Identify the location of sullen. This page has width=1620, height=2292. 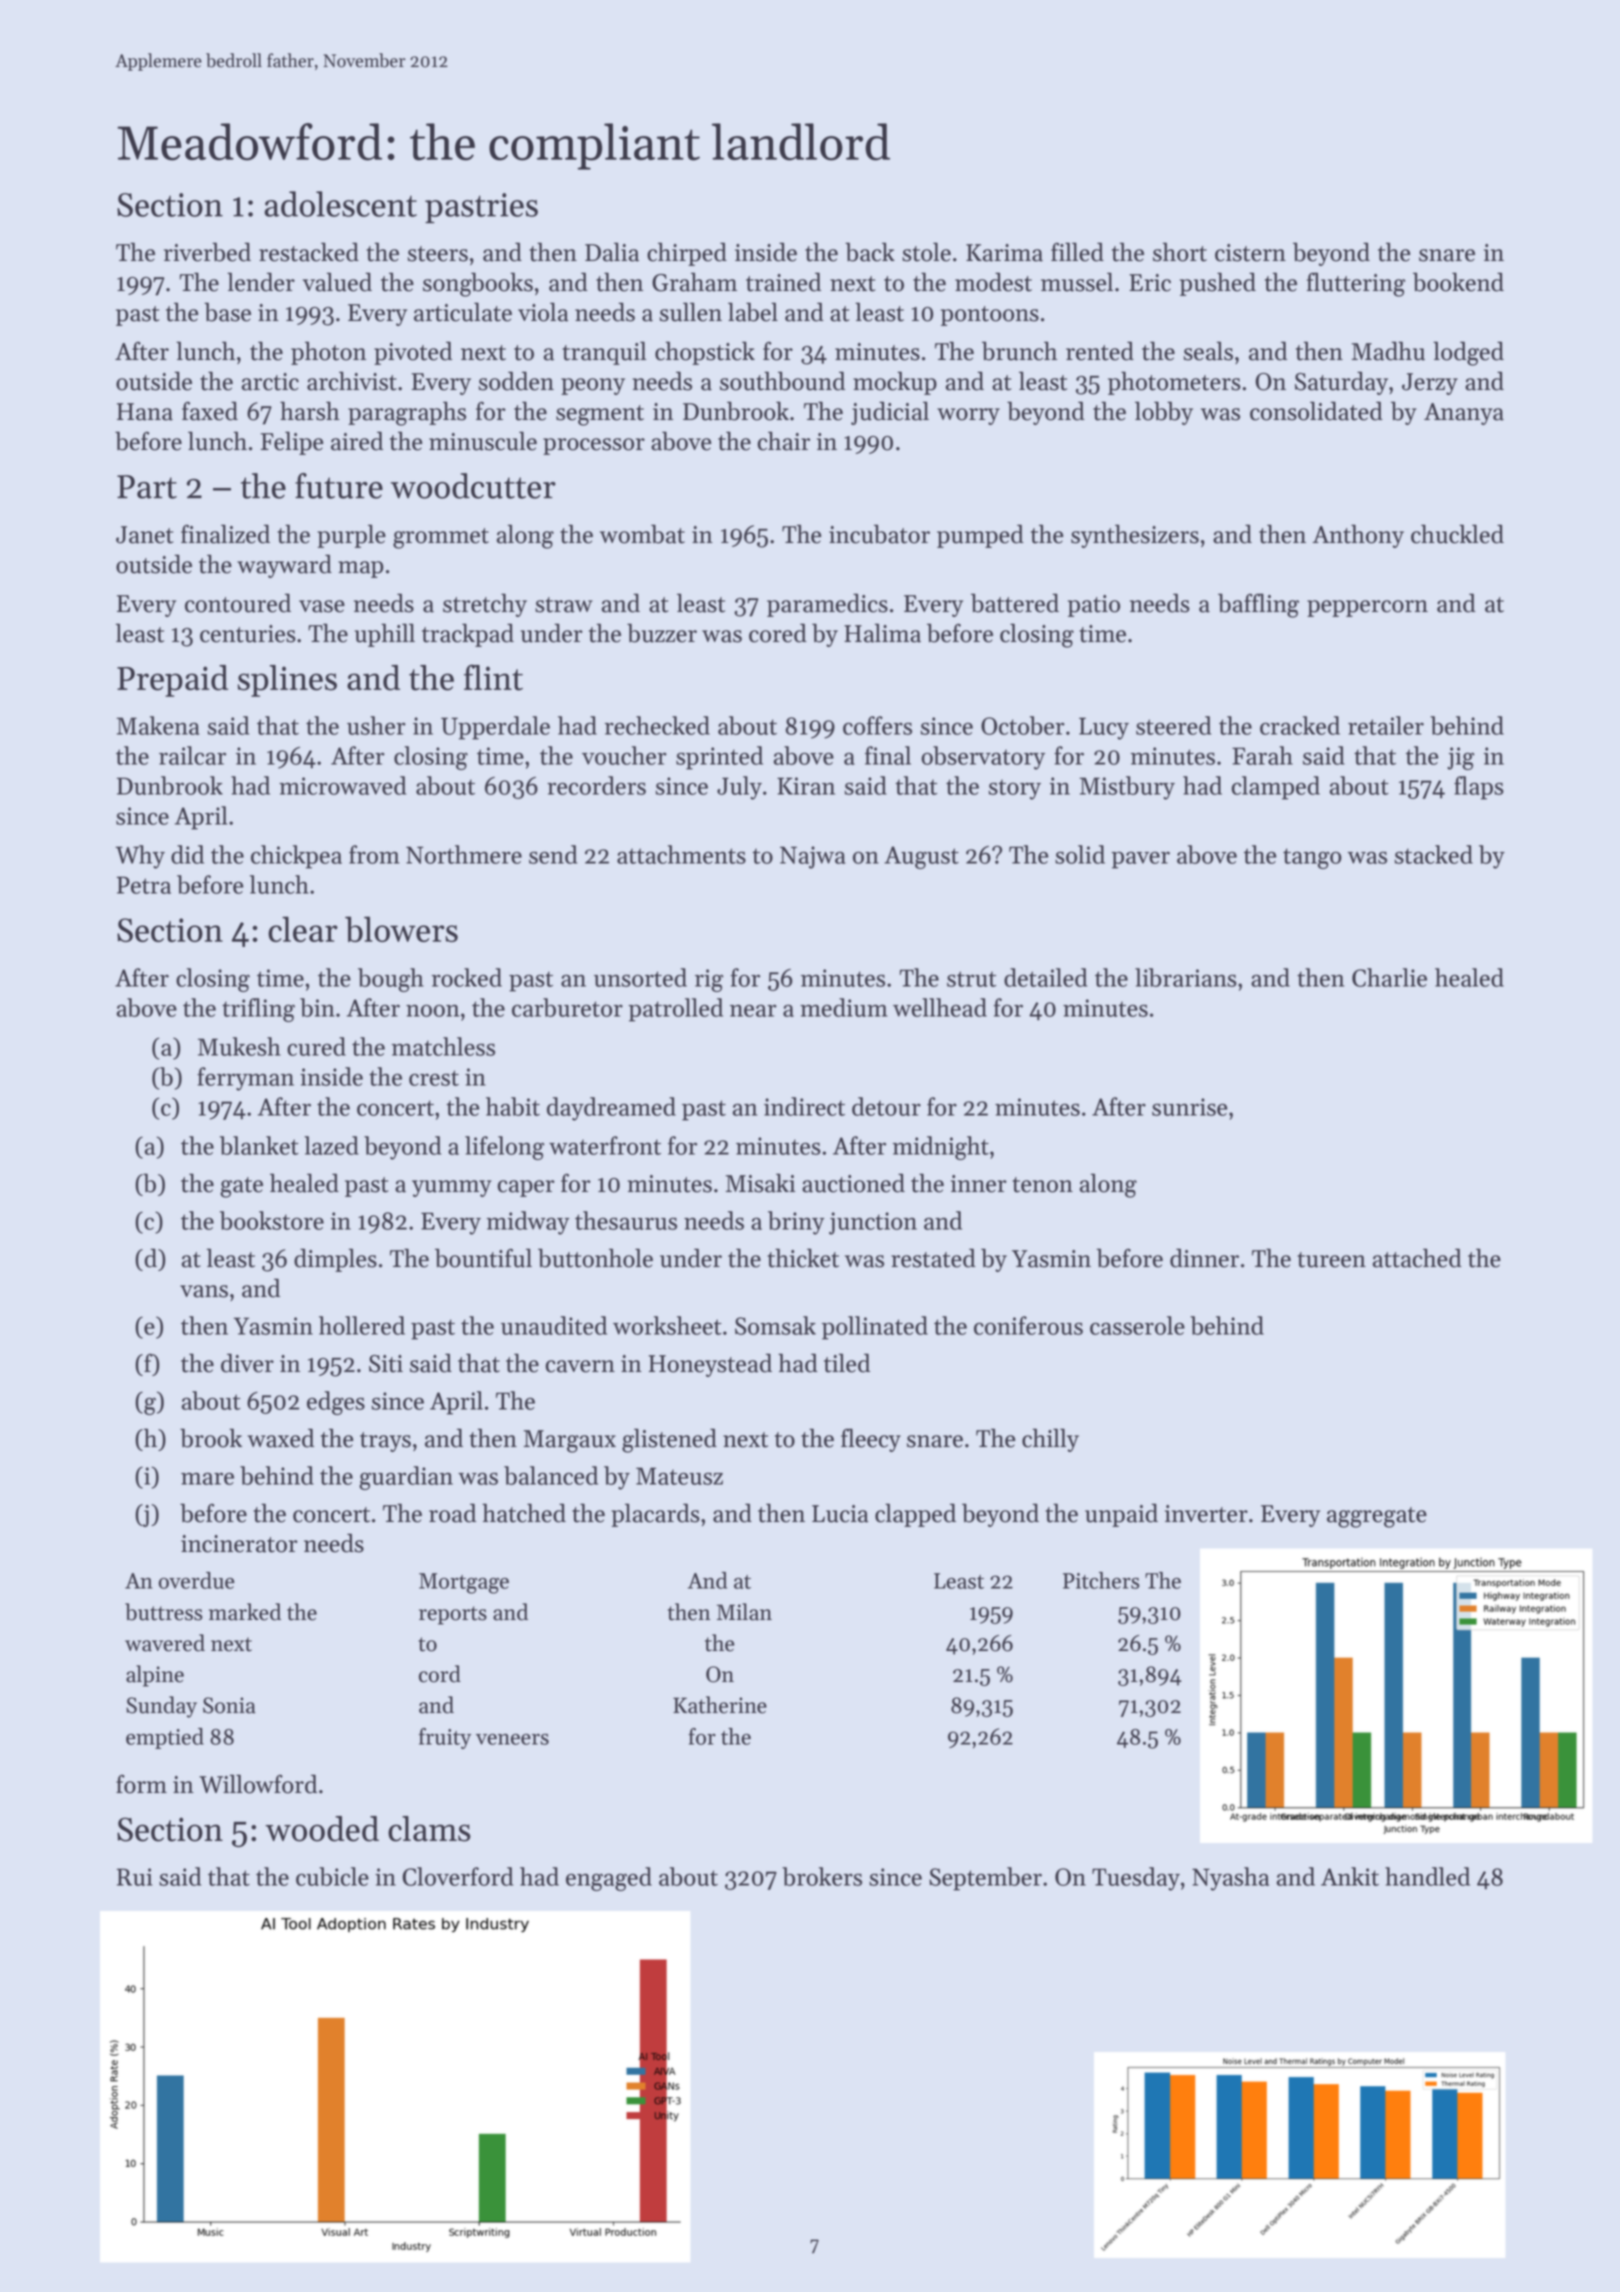
(690, 312).
